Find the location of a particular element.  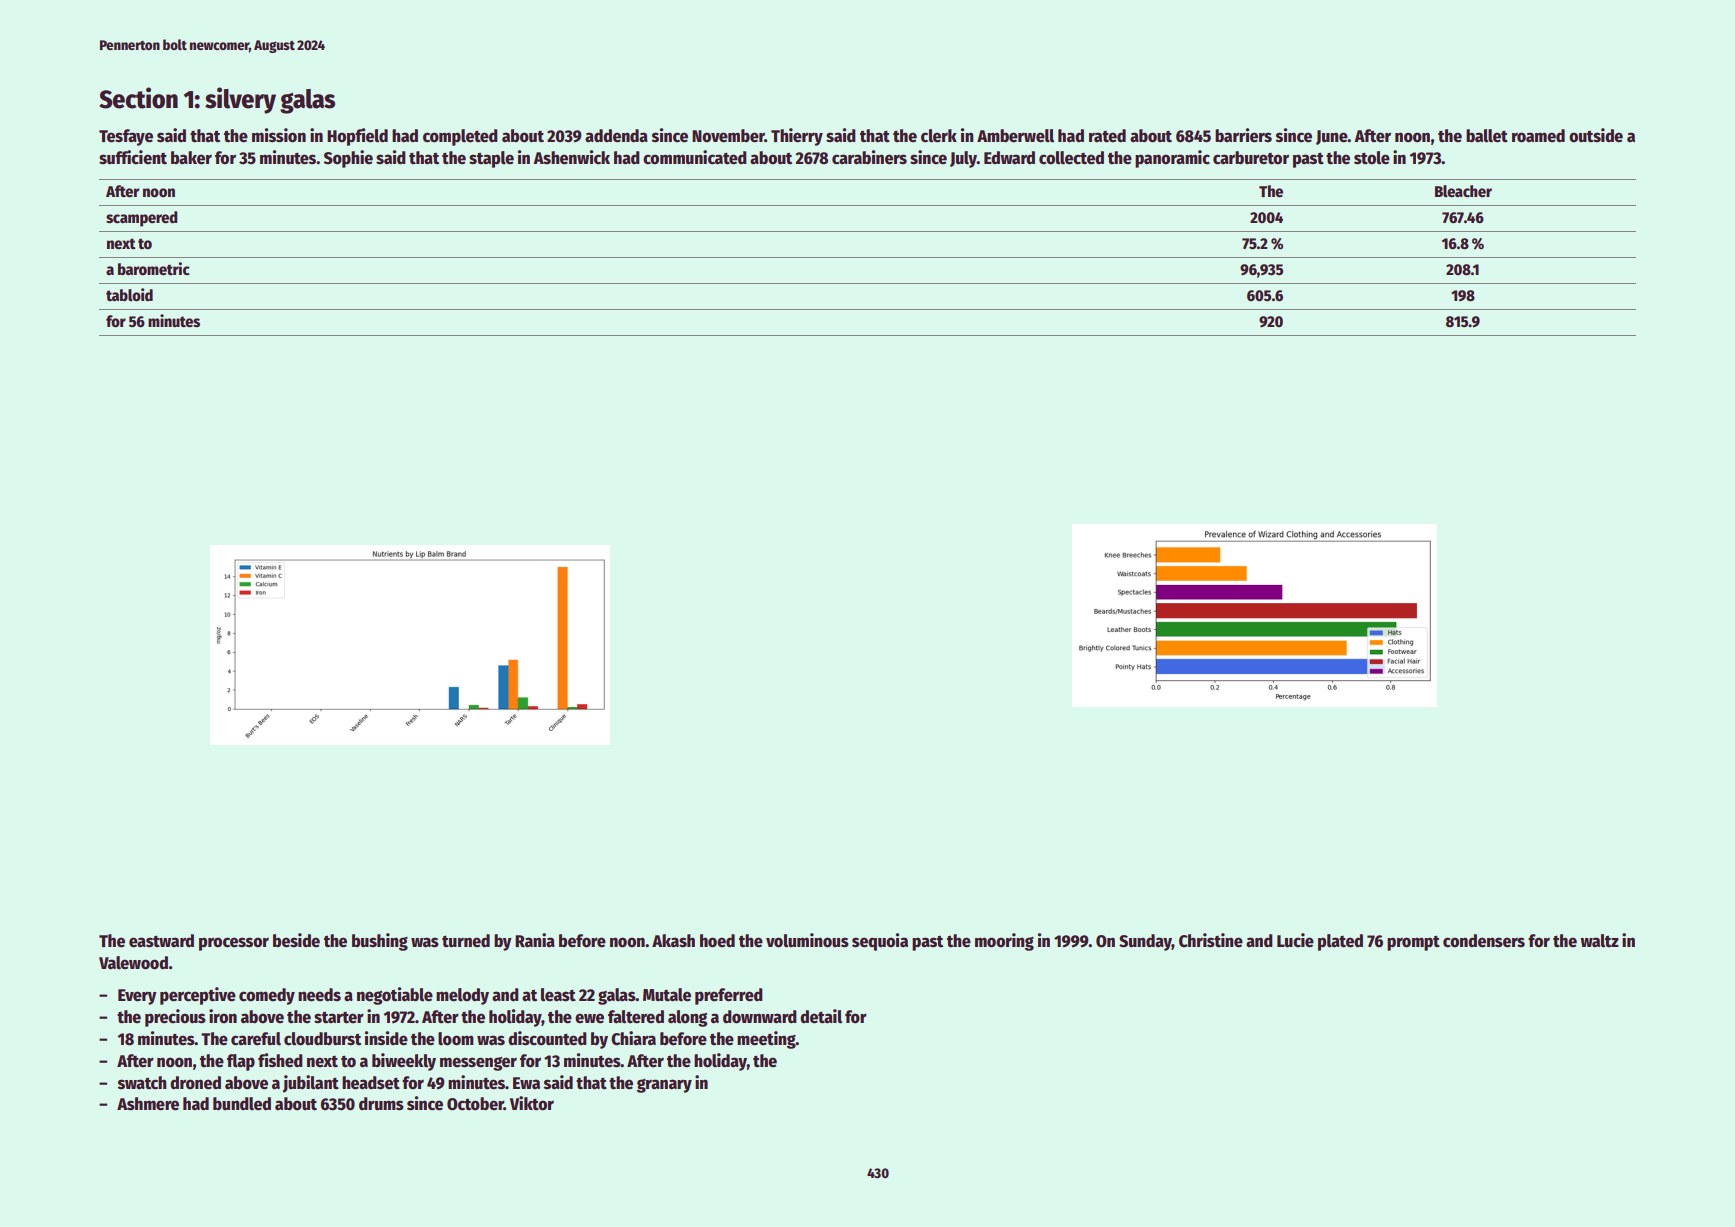

barriers is located at coordinates (1243, 135).
